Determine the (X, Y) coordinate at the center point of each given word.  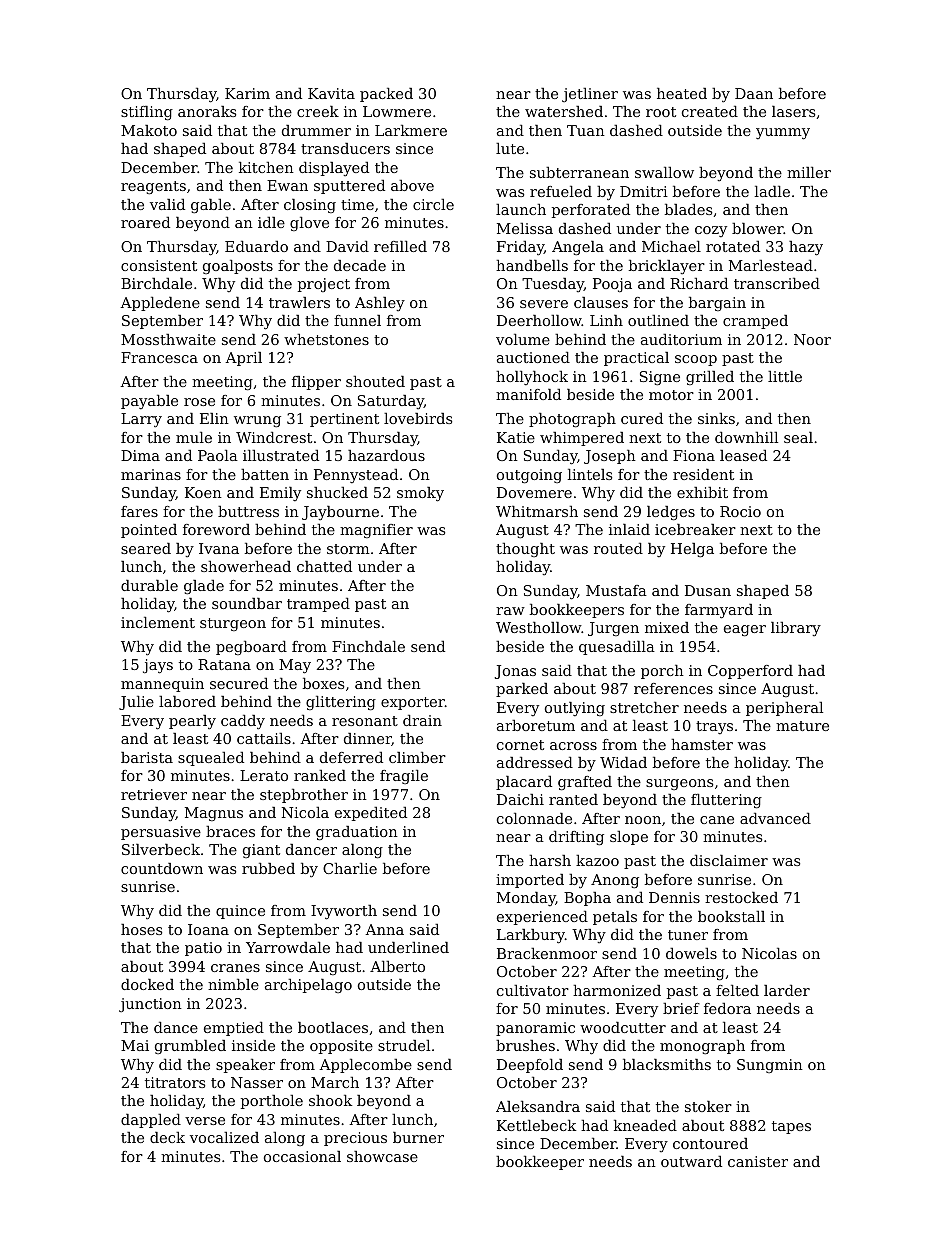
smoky (420, 494)
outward (691, 1161)
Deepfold (530, 1066)
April (243, 359)
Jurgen (613, 629)
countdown (162, 868)
